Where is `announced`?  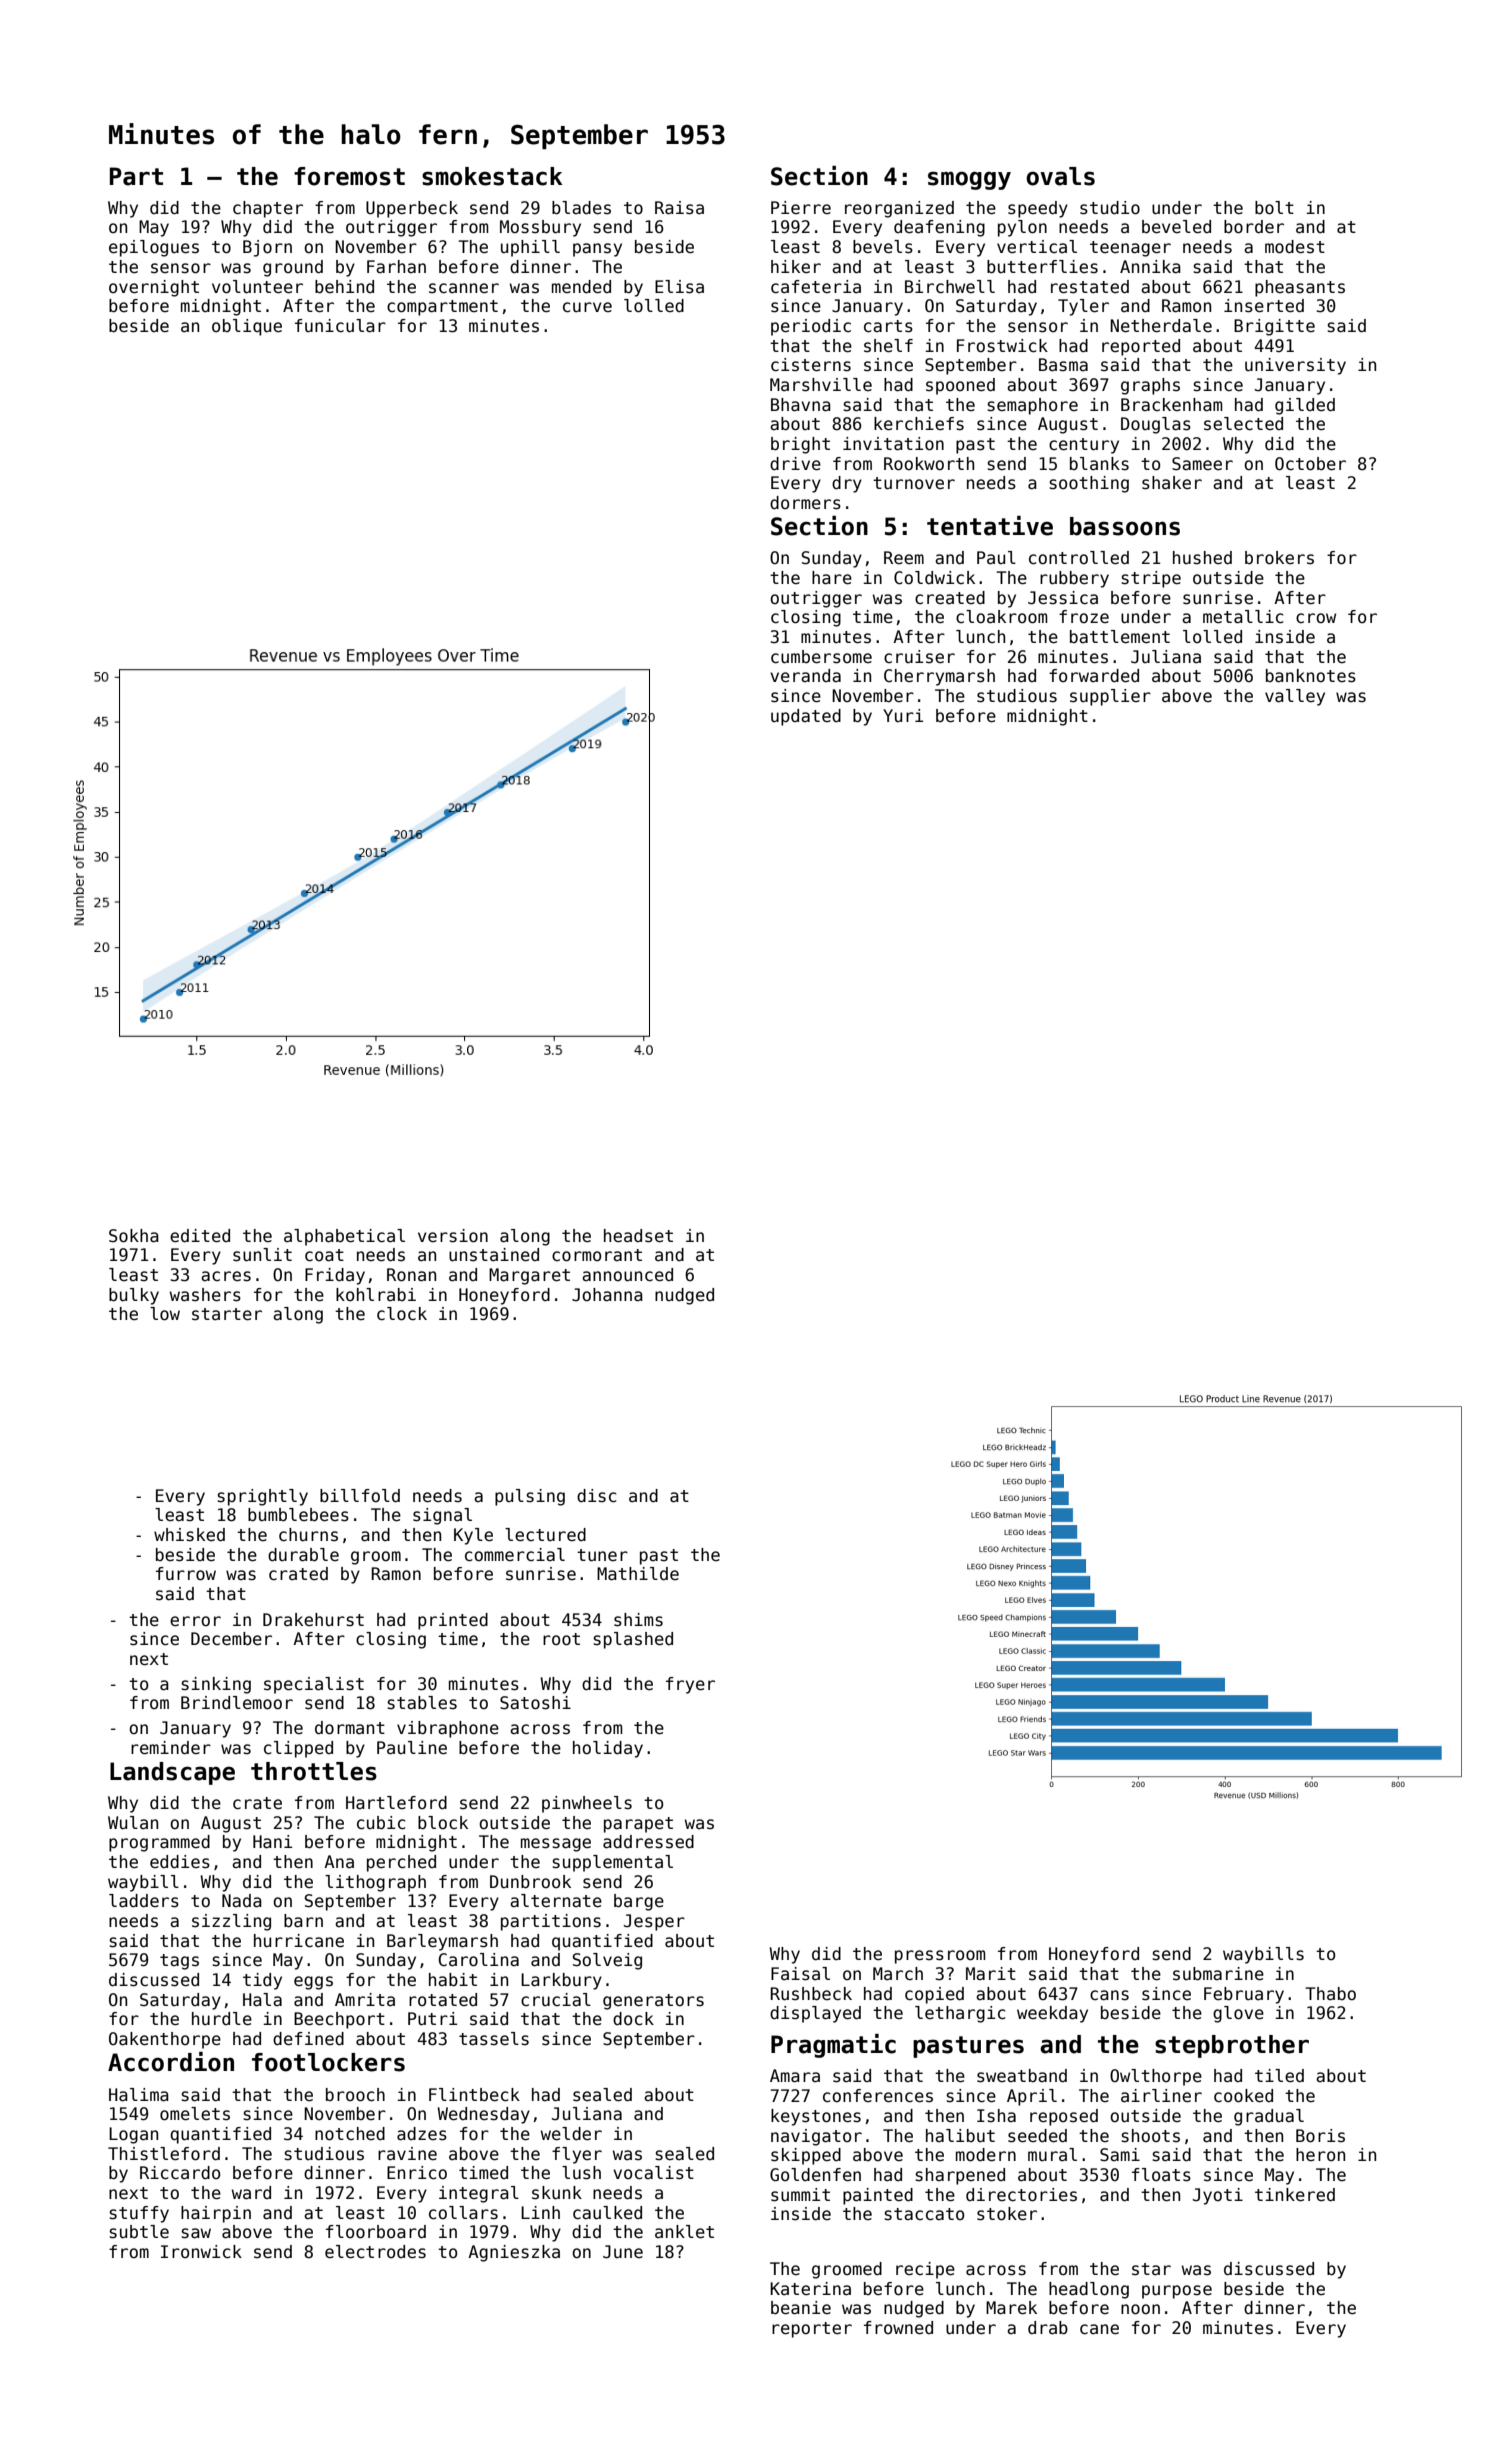
announced is located at coordinates (627, 1275).
